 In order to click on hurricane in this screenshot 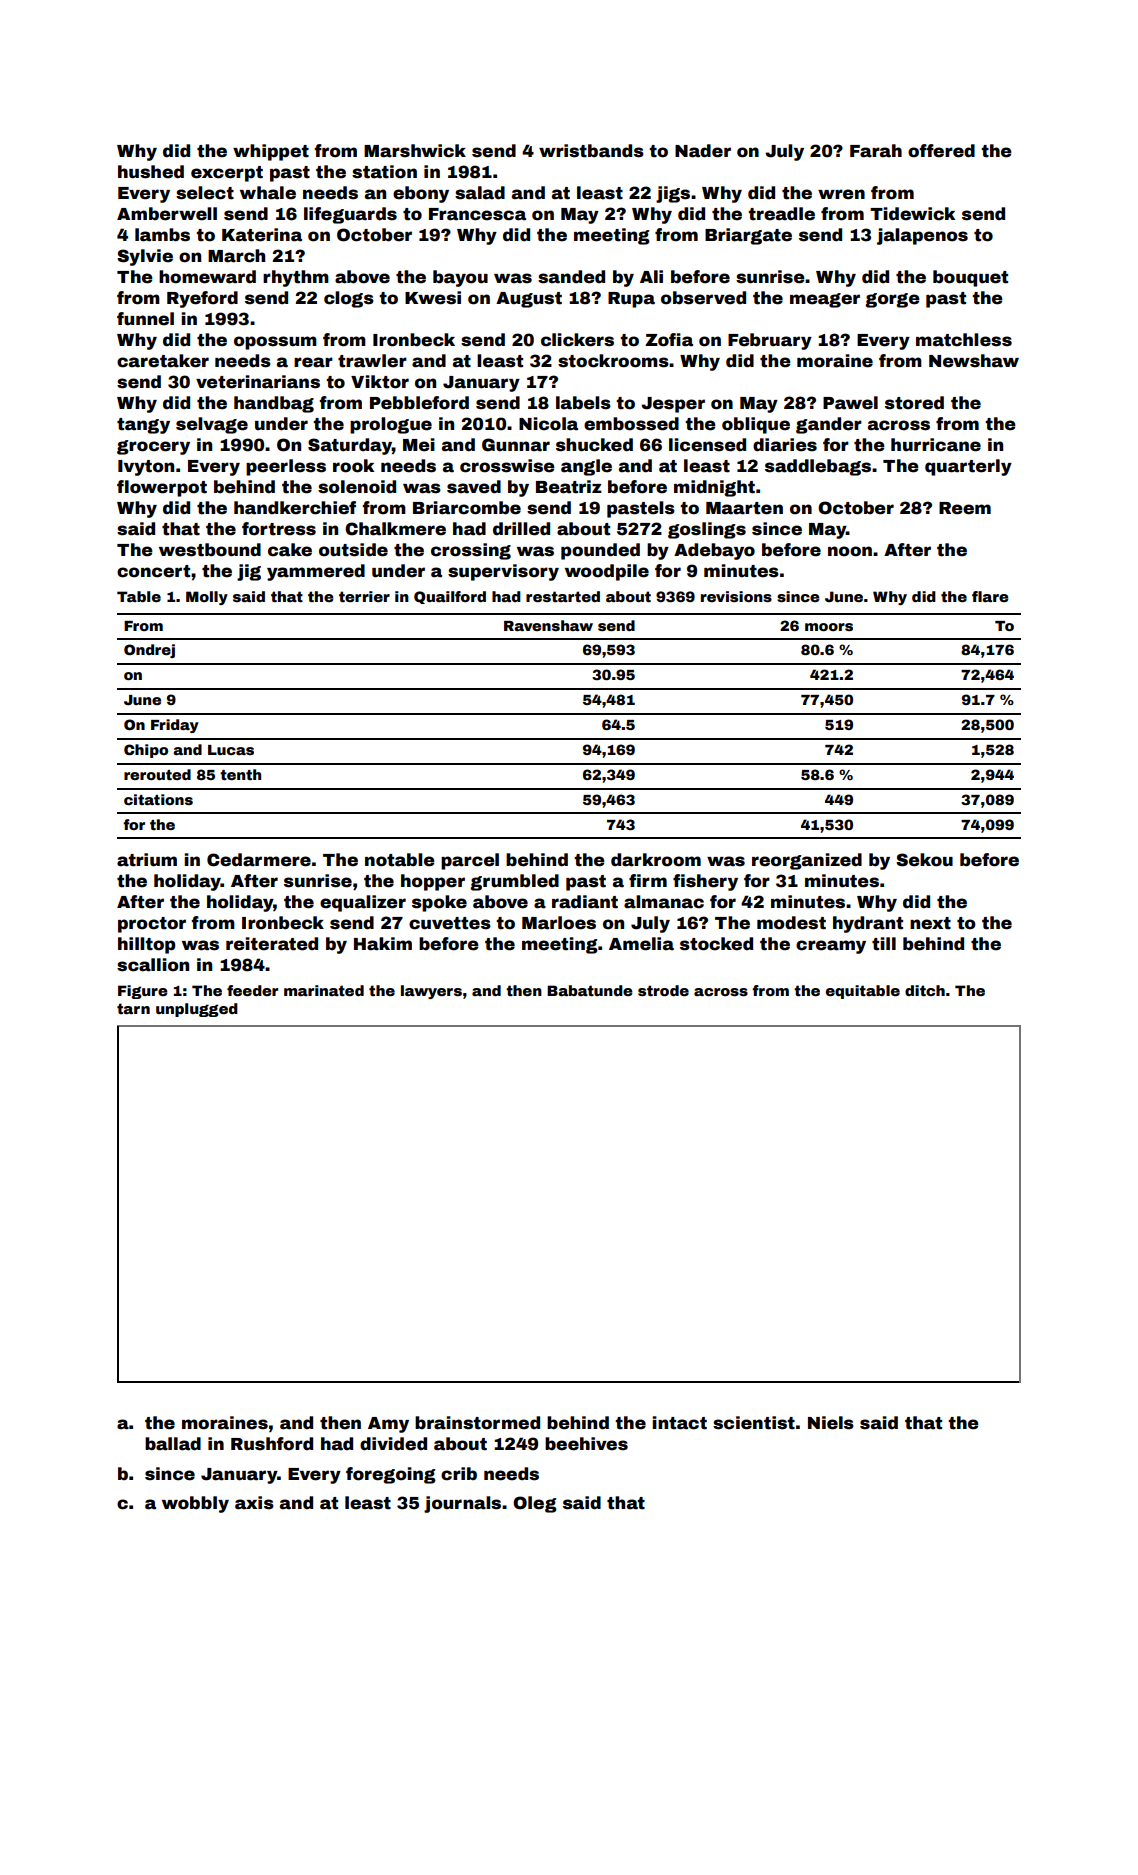, I will do `click(936, 445)`.
